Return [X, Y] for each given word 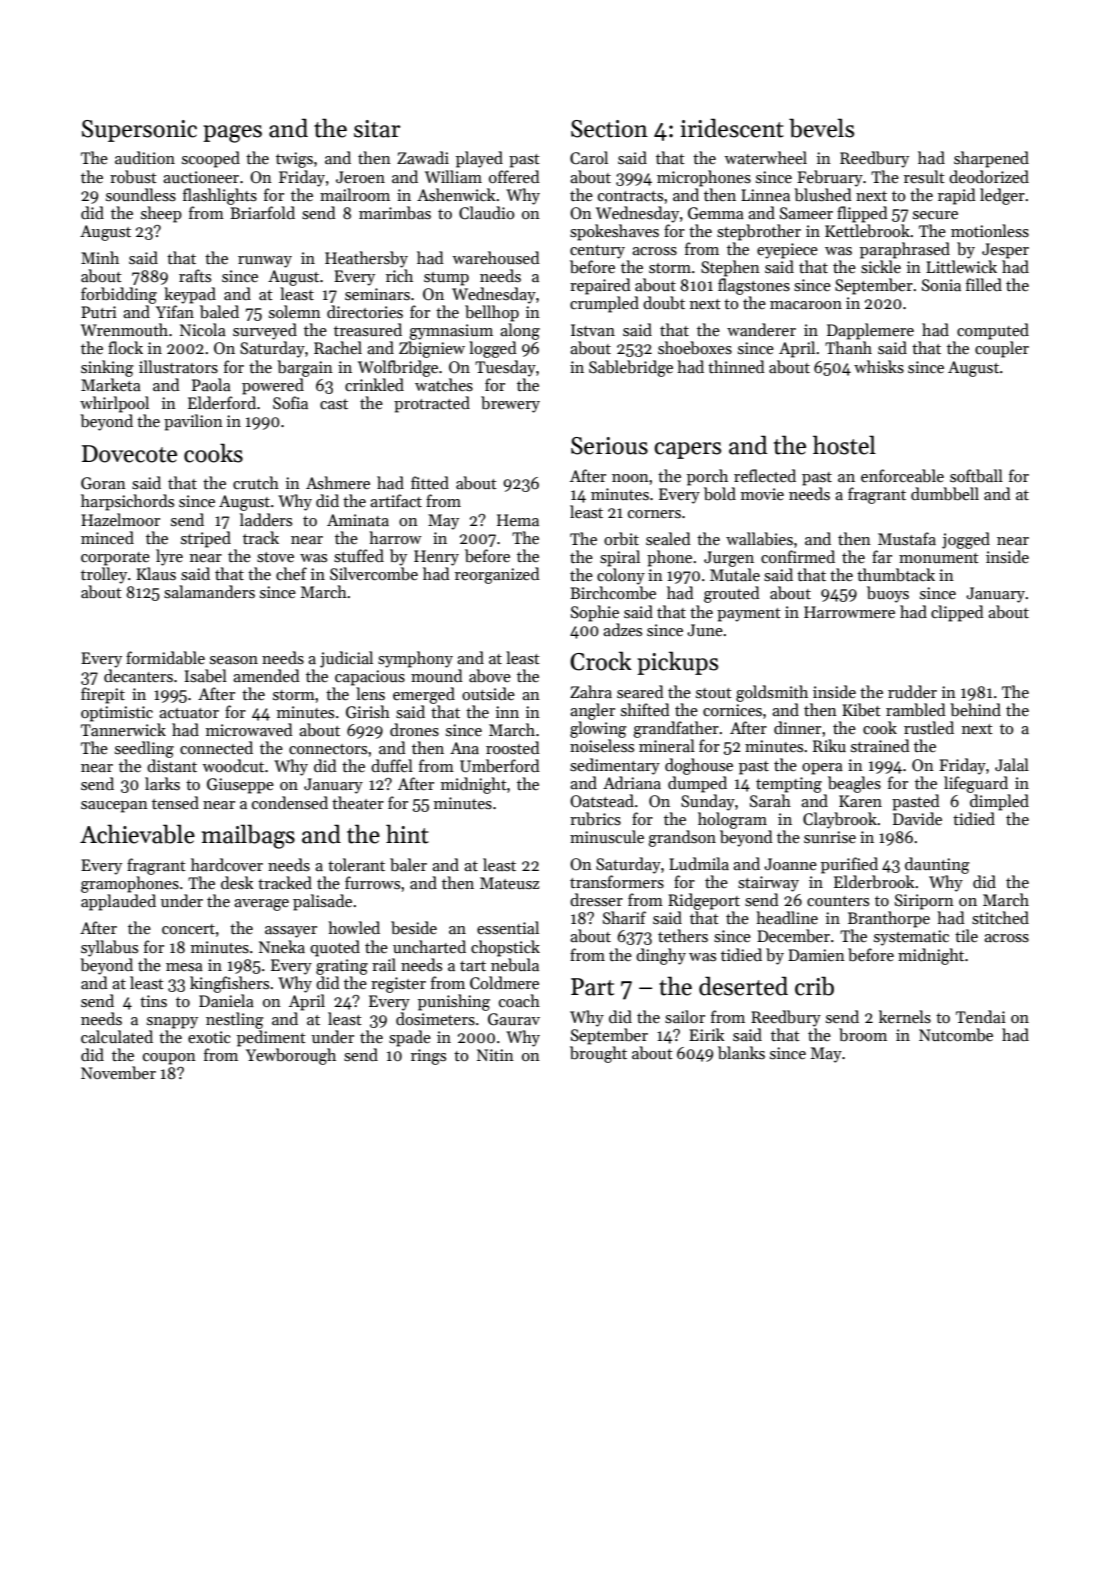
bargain [305, 368]
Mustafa [907, 538]
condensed [290, 803]
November [118, 1072]
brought [598, 1054]
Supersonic [139, 131]
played [479, 159]
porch [707, 477]
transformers [617, 882]
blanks [741, 1052]
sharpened [991, 159]
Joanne [790, 864]
